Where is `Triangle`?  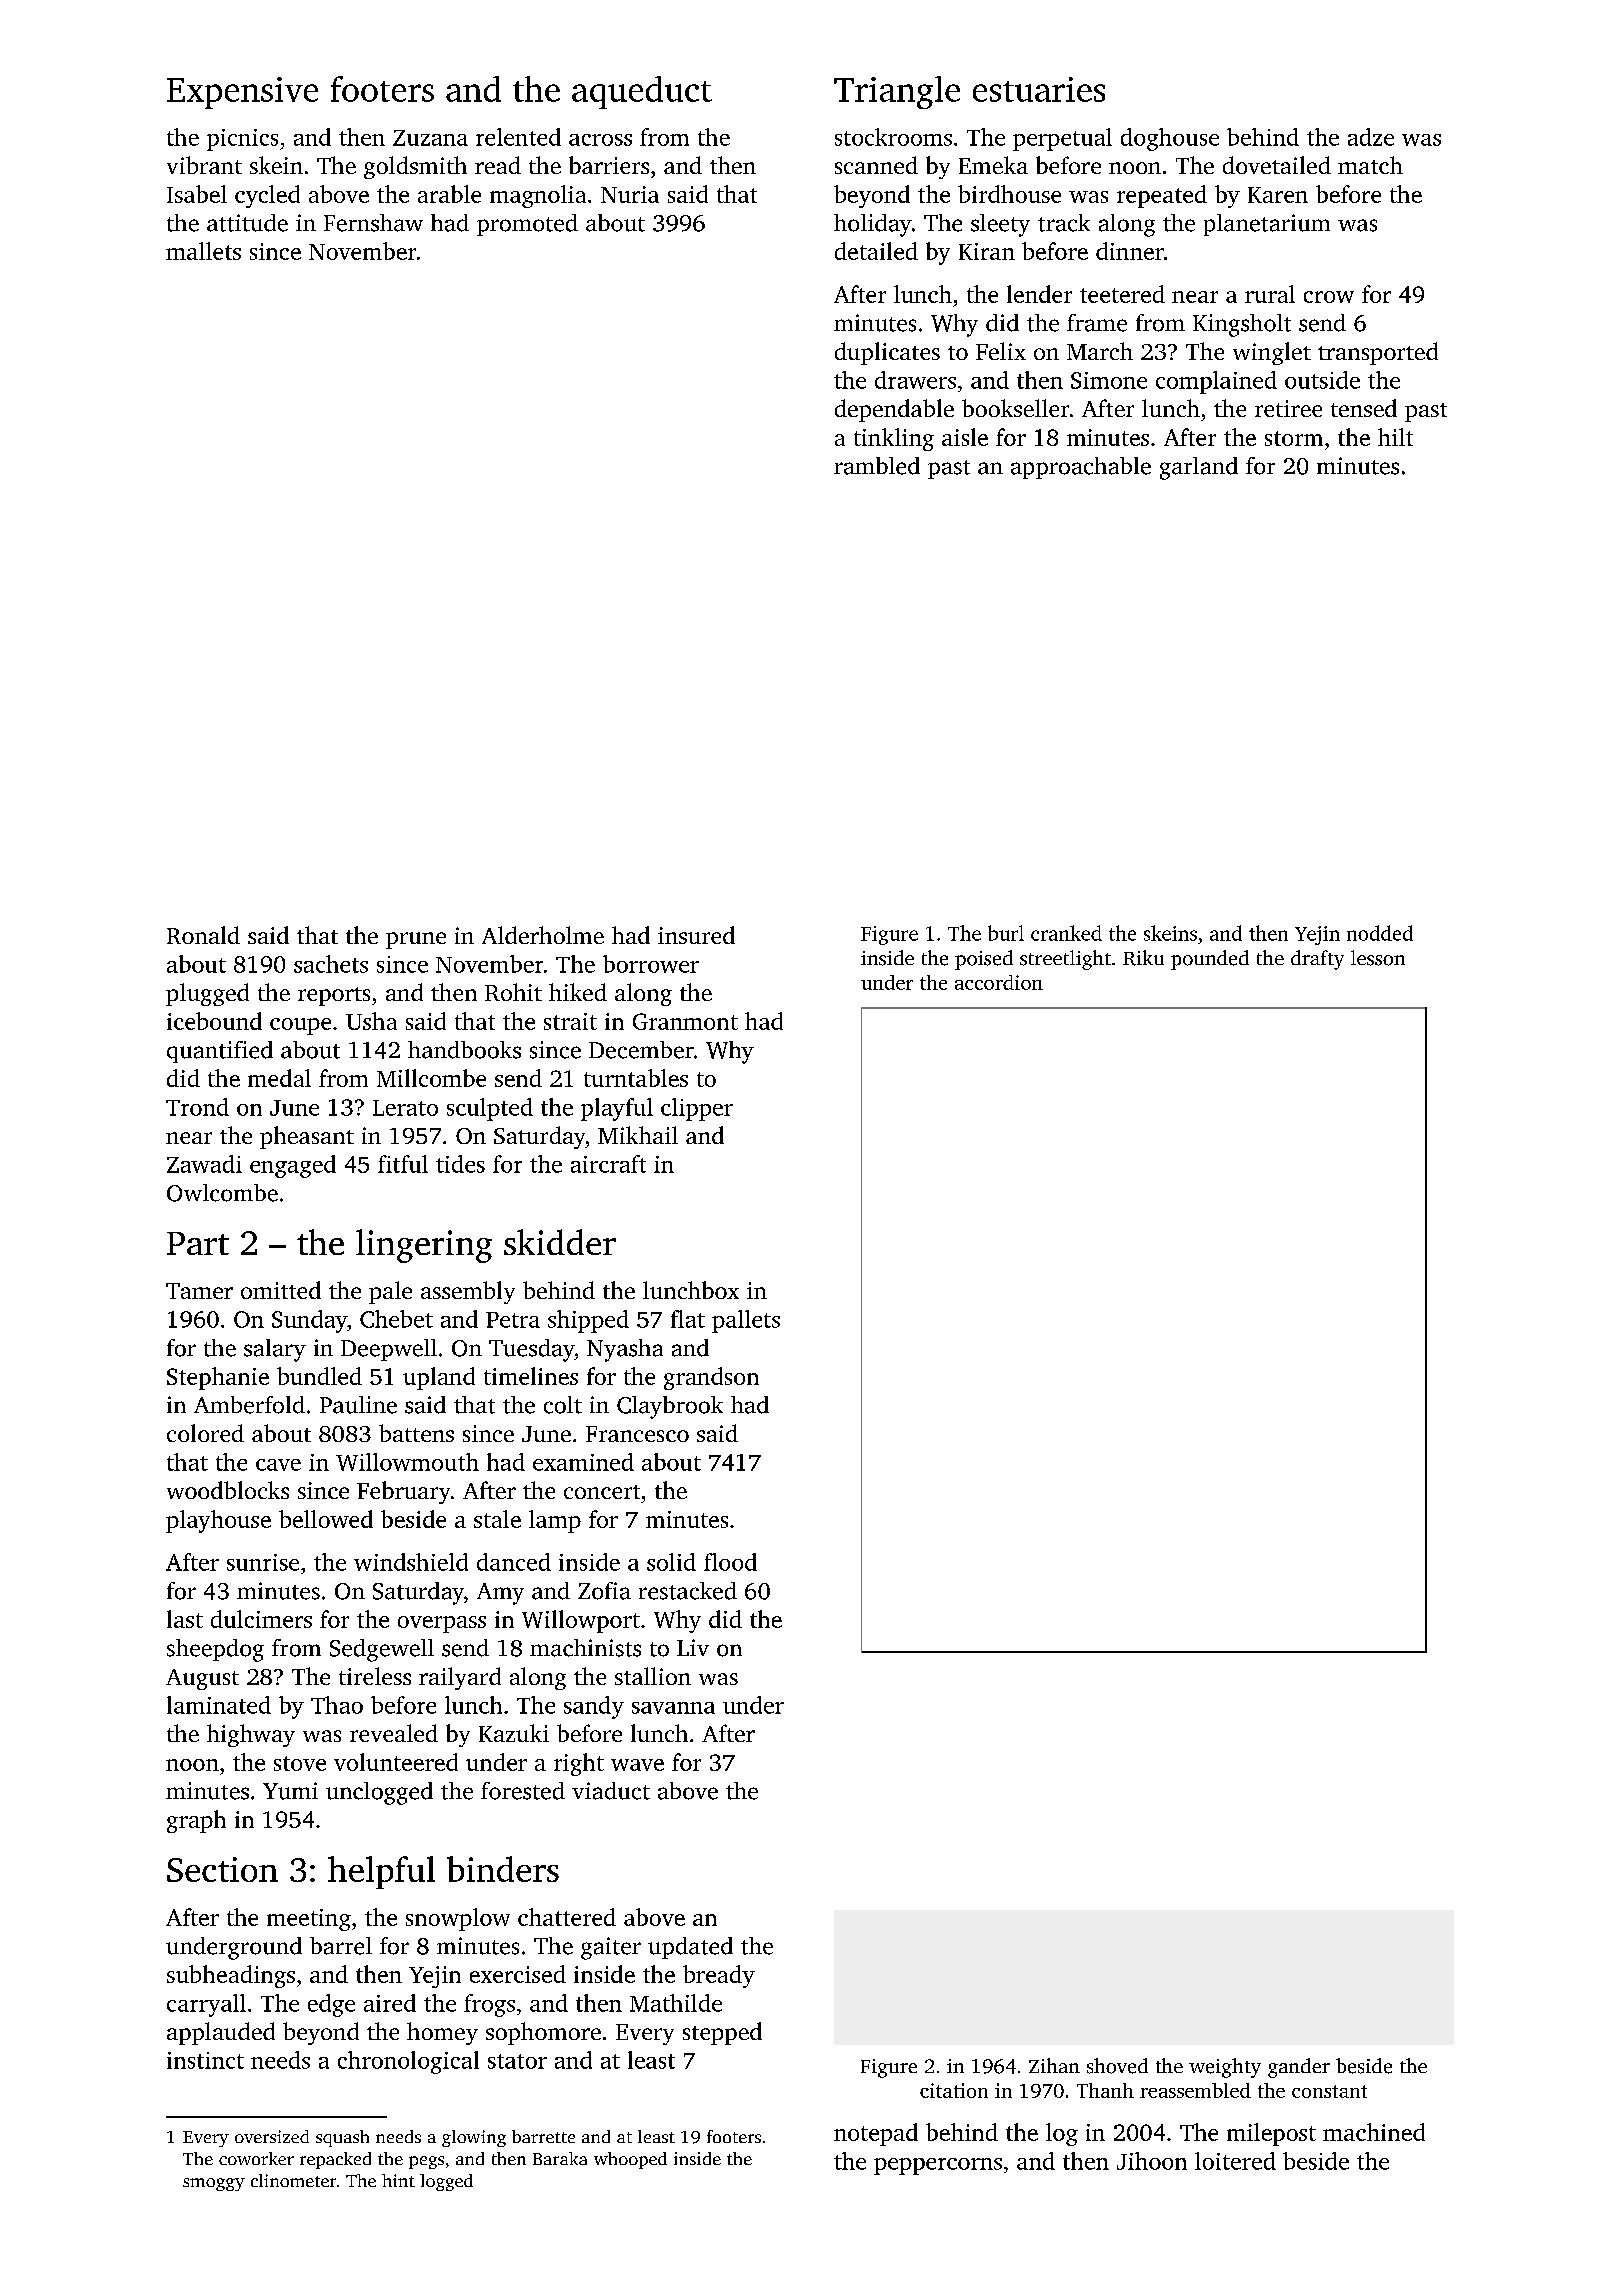
Triangle is located at coordinates (897, 92).
